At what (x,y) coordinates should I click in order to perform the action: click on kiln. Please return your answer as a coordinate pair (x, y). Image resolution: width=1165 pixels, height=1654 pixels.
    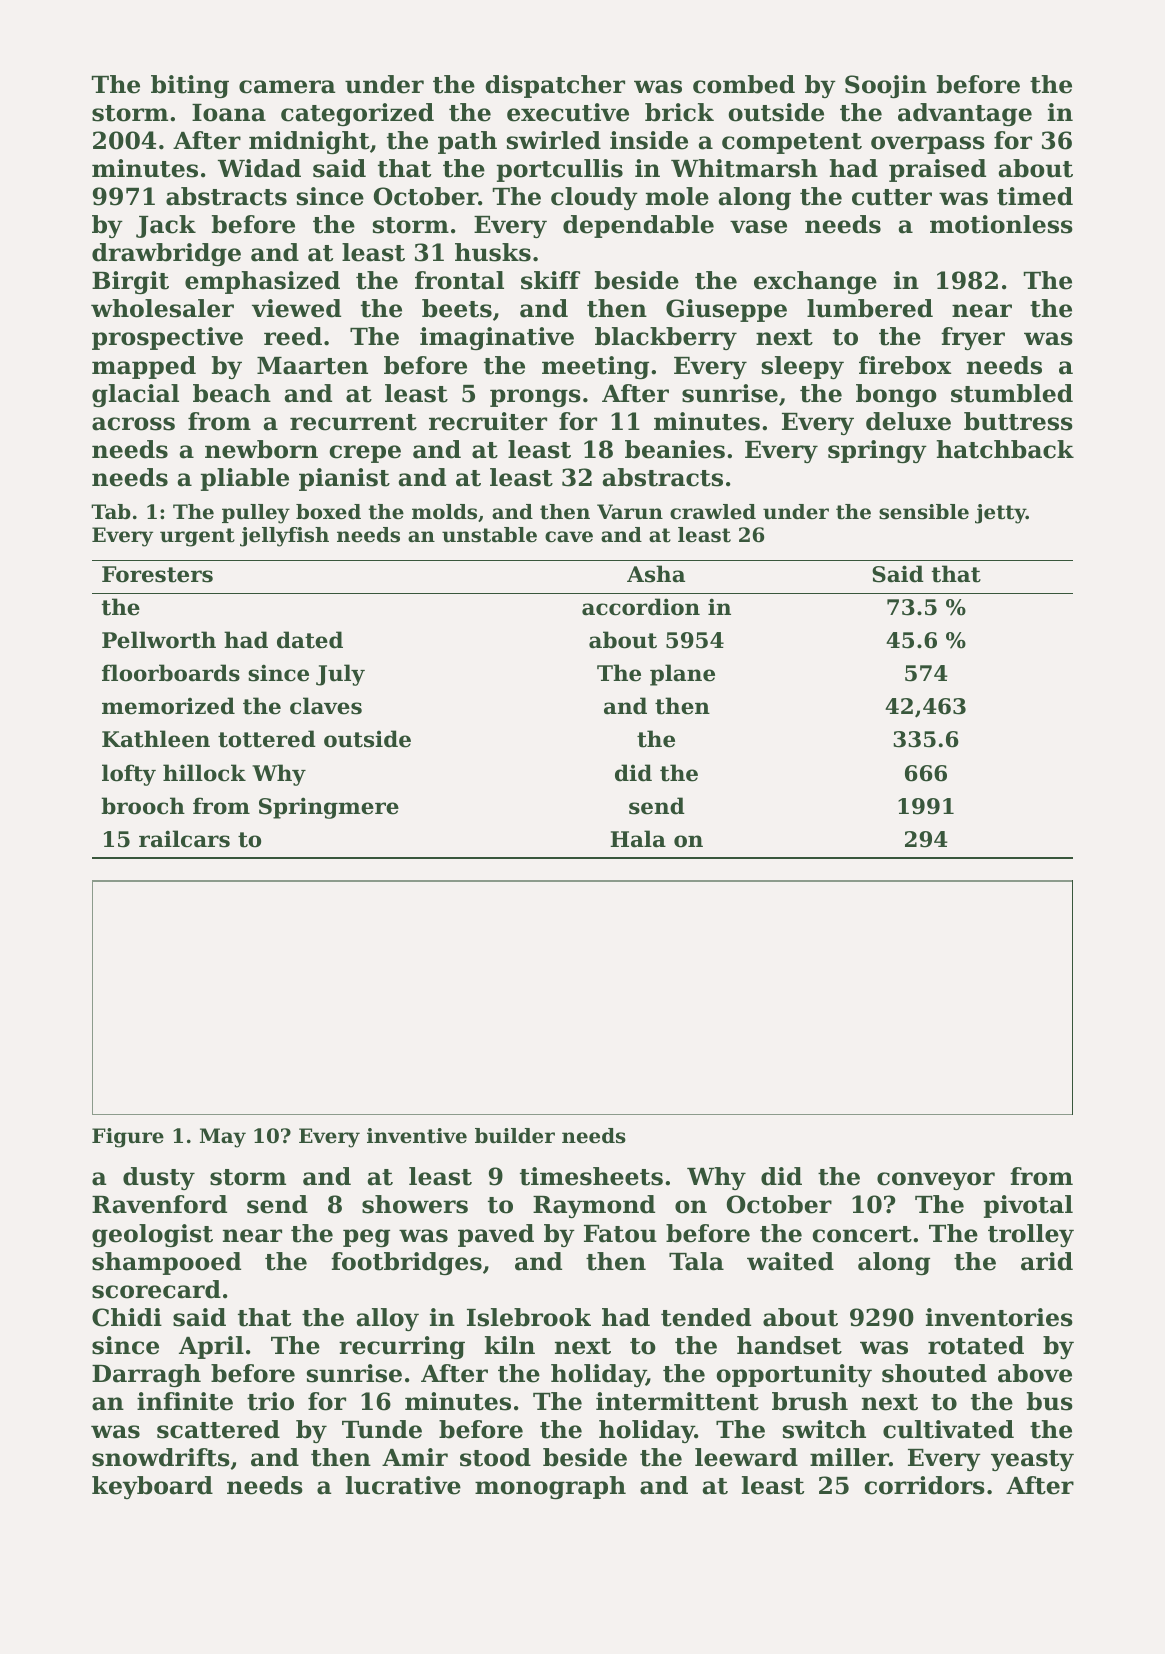
    Looking at the image, I should click on (510, 1345).
